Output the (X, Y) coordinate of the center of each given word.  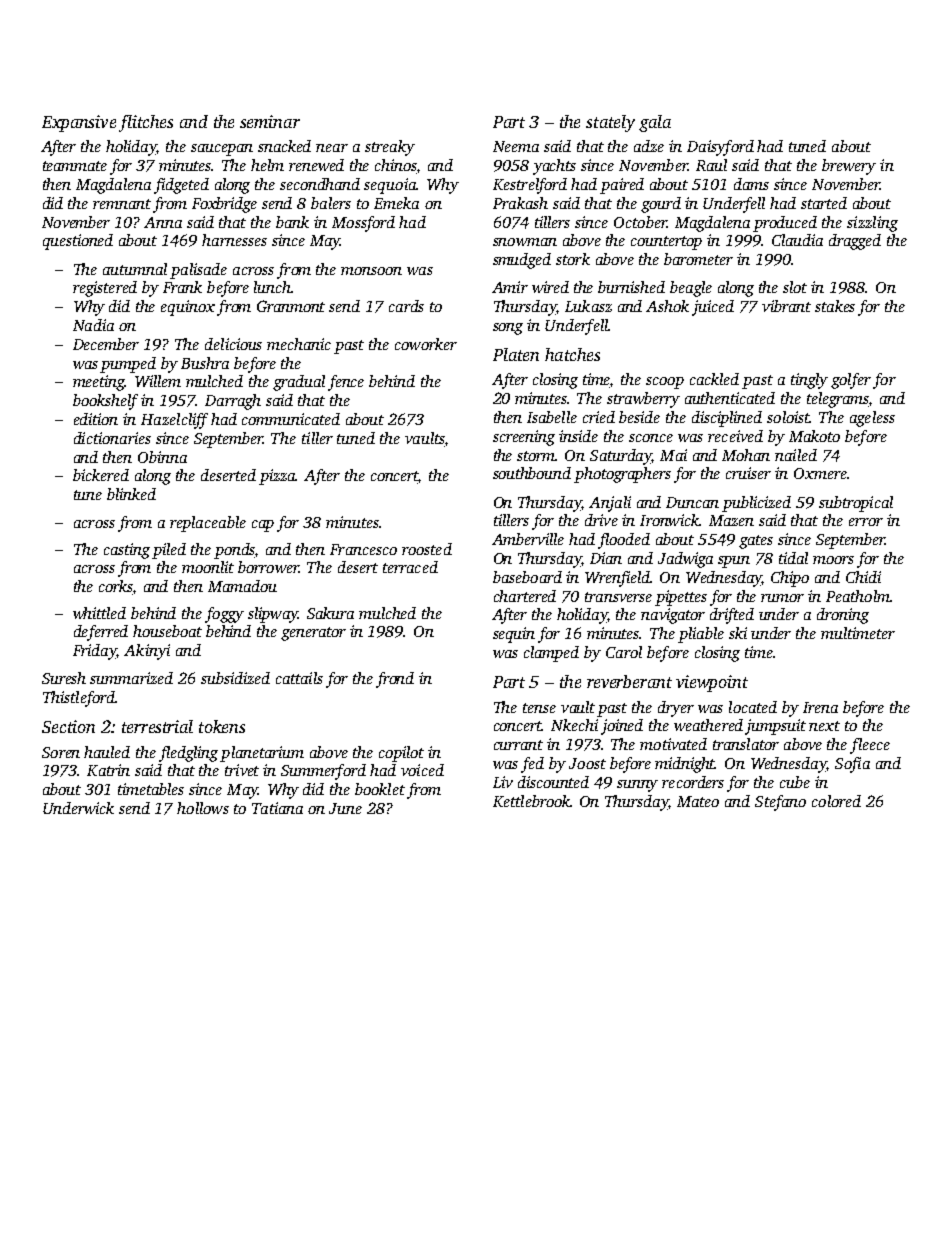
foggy (224, 615)
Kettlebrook (532, 801)
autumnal (135, 269)
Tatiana (277, 808)
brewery (849, 167)
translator (746, 744)
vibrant (786, 306)
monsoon (371, 271)
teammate (75, 166)
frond (395, 680)
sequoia (390, 186)
